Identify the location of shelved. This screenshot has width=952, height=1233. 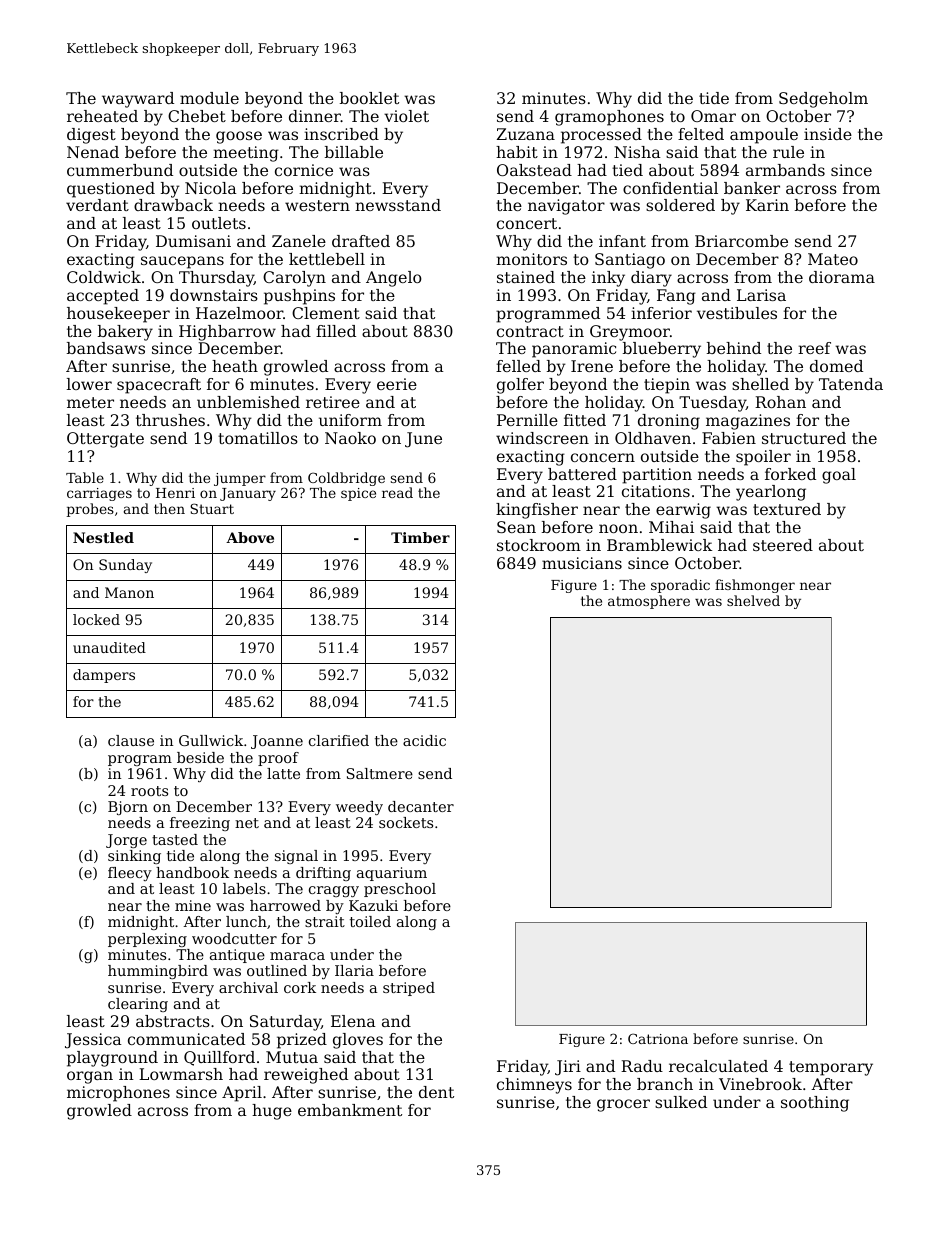
(753, 600).
